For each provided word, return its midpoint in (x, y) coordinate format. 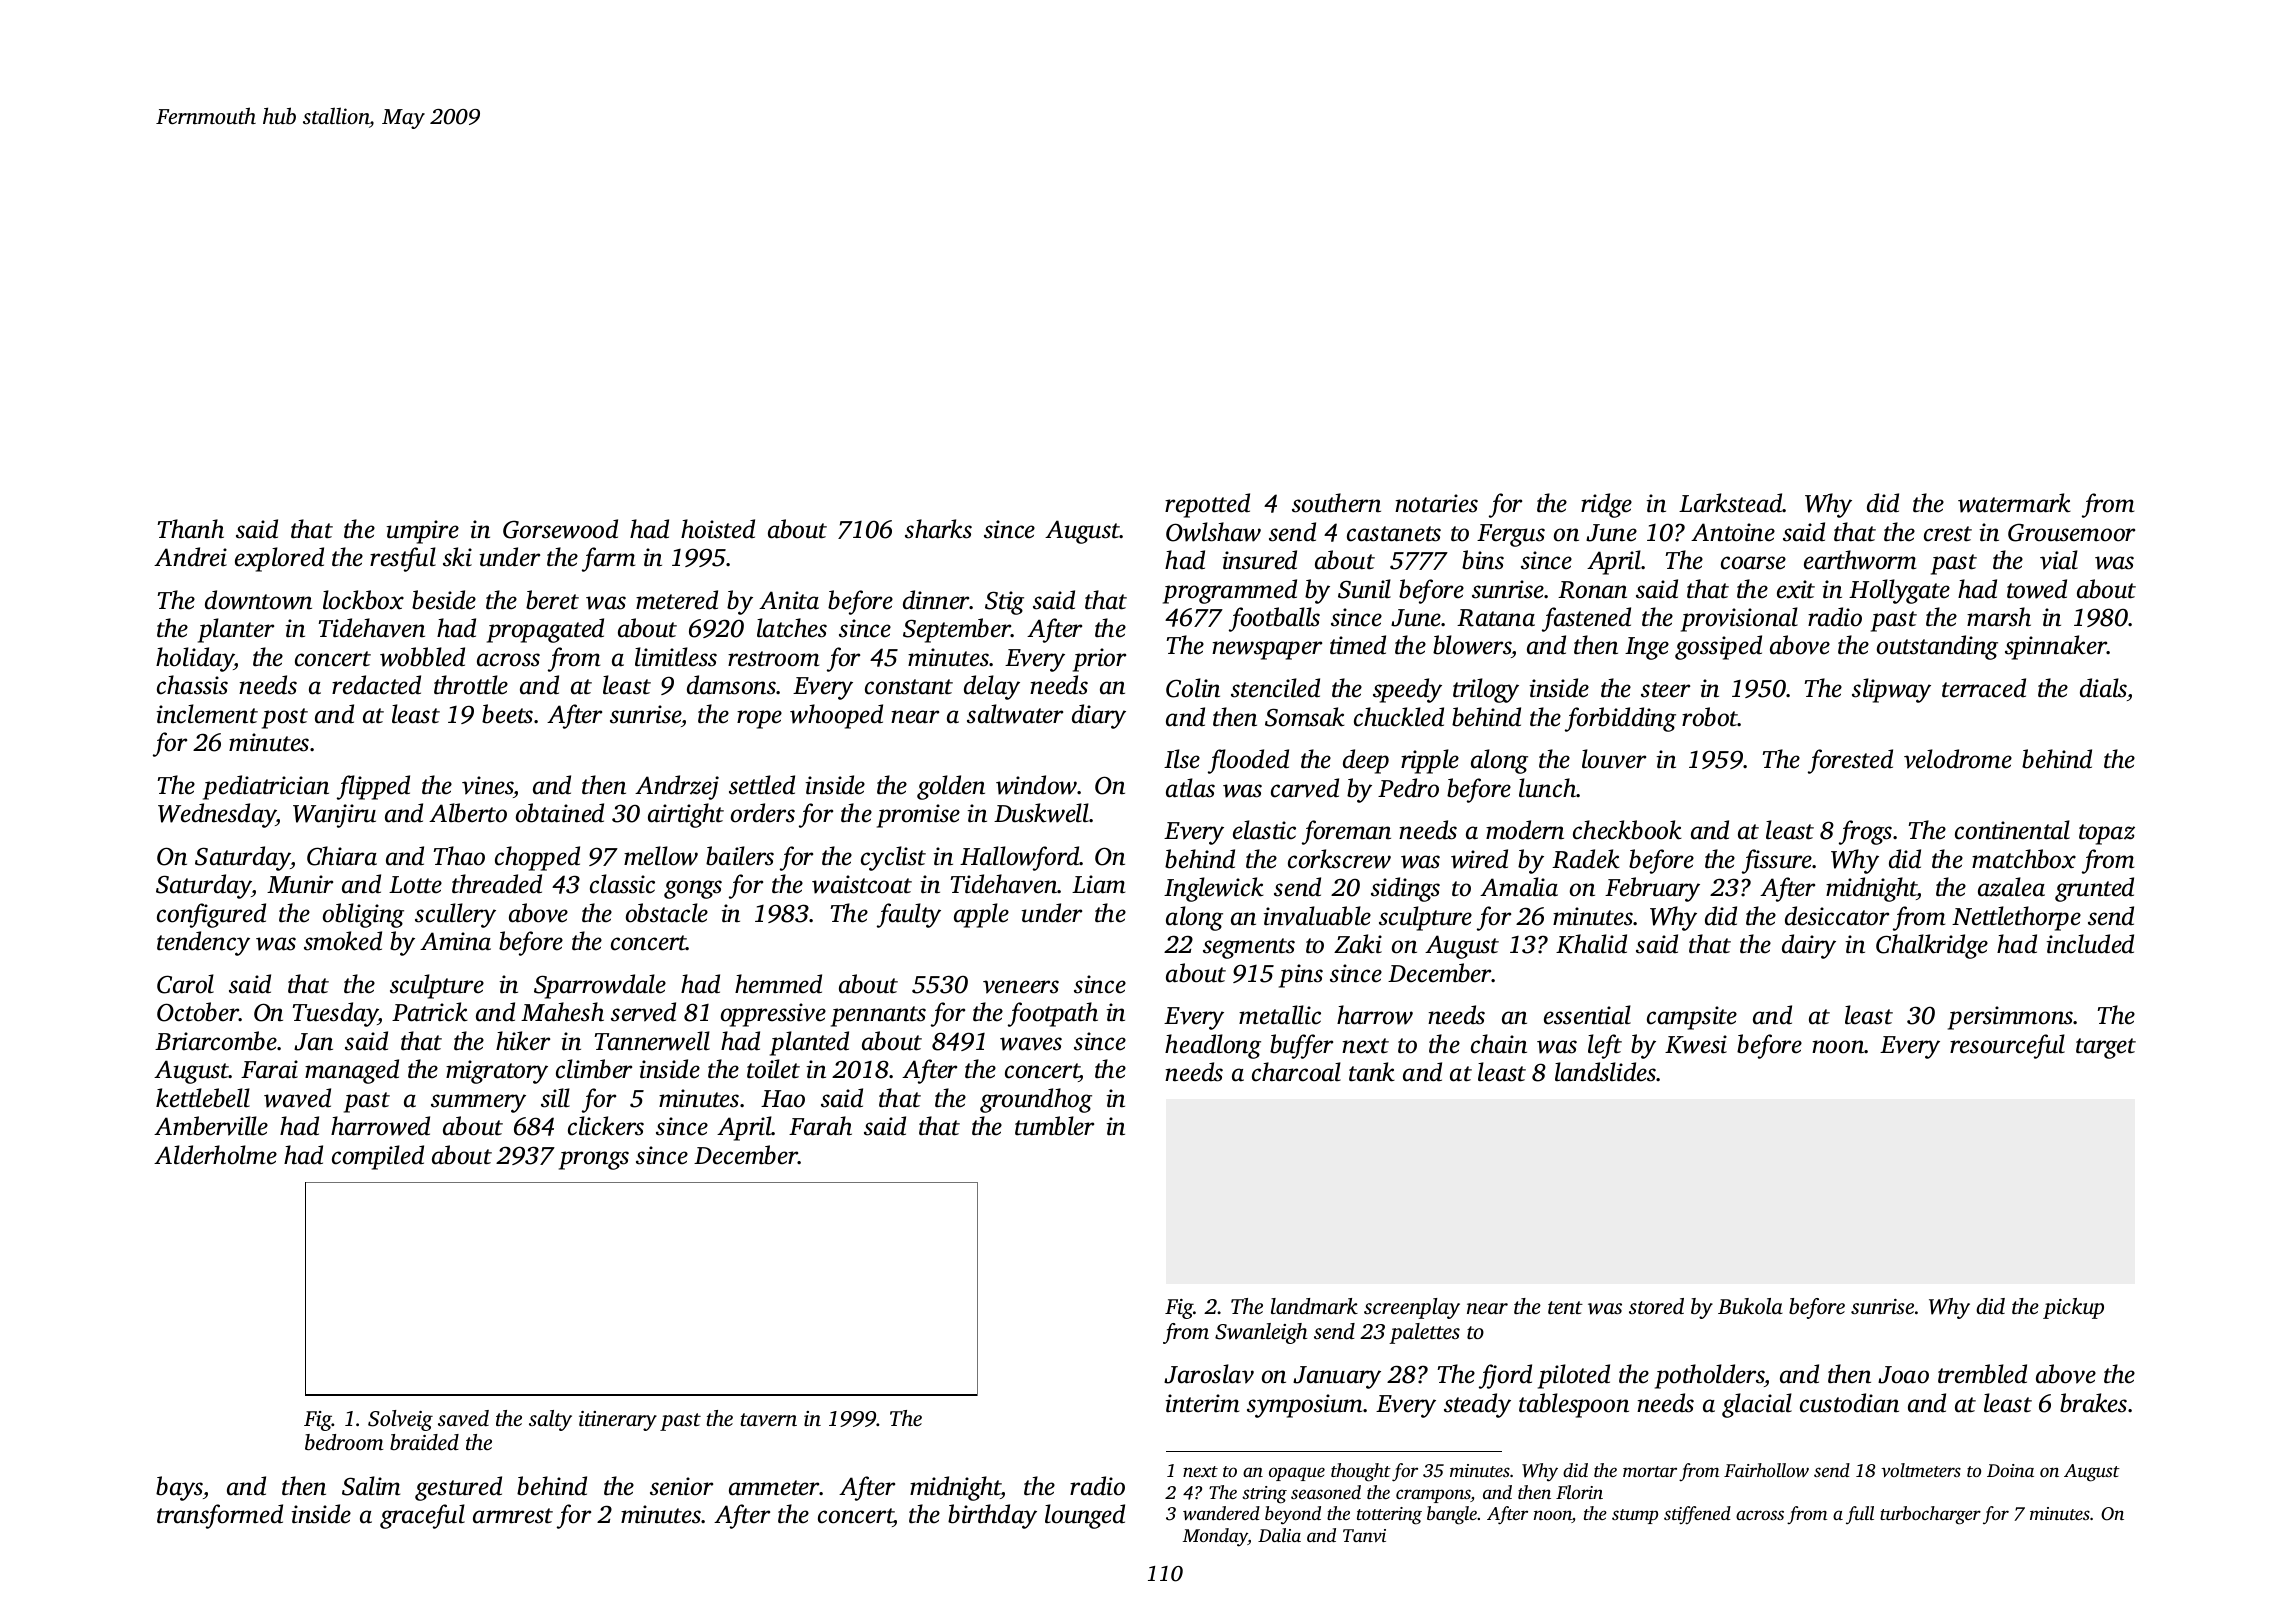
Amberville (211, 1126)
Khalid (1591, 944)
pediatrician (266, 787)
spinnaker (2056, 647)
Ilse (1182, 759)
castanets (1394, 534)
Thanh (191, 529)
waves (1031, 1044)
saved (463, 1418)
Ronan (1592, 590)
